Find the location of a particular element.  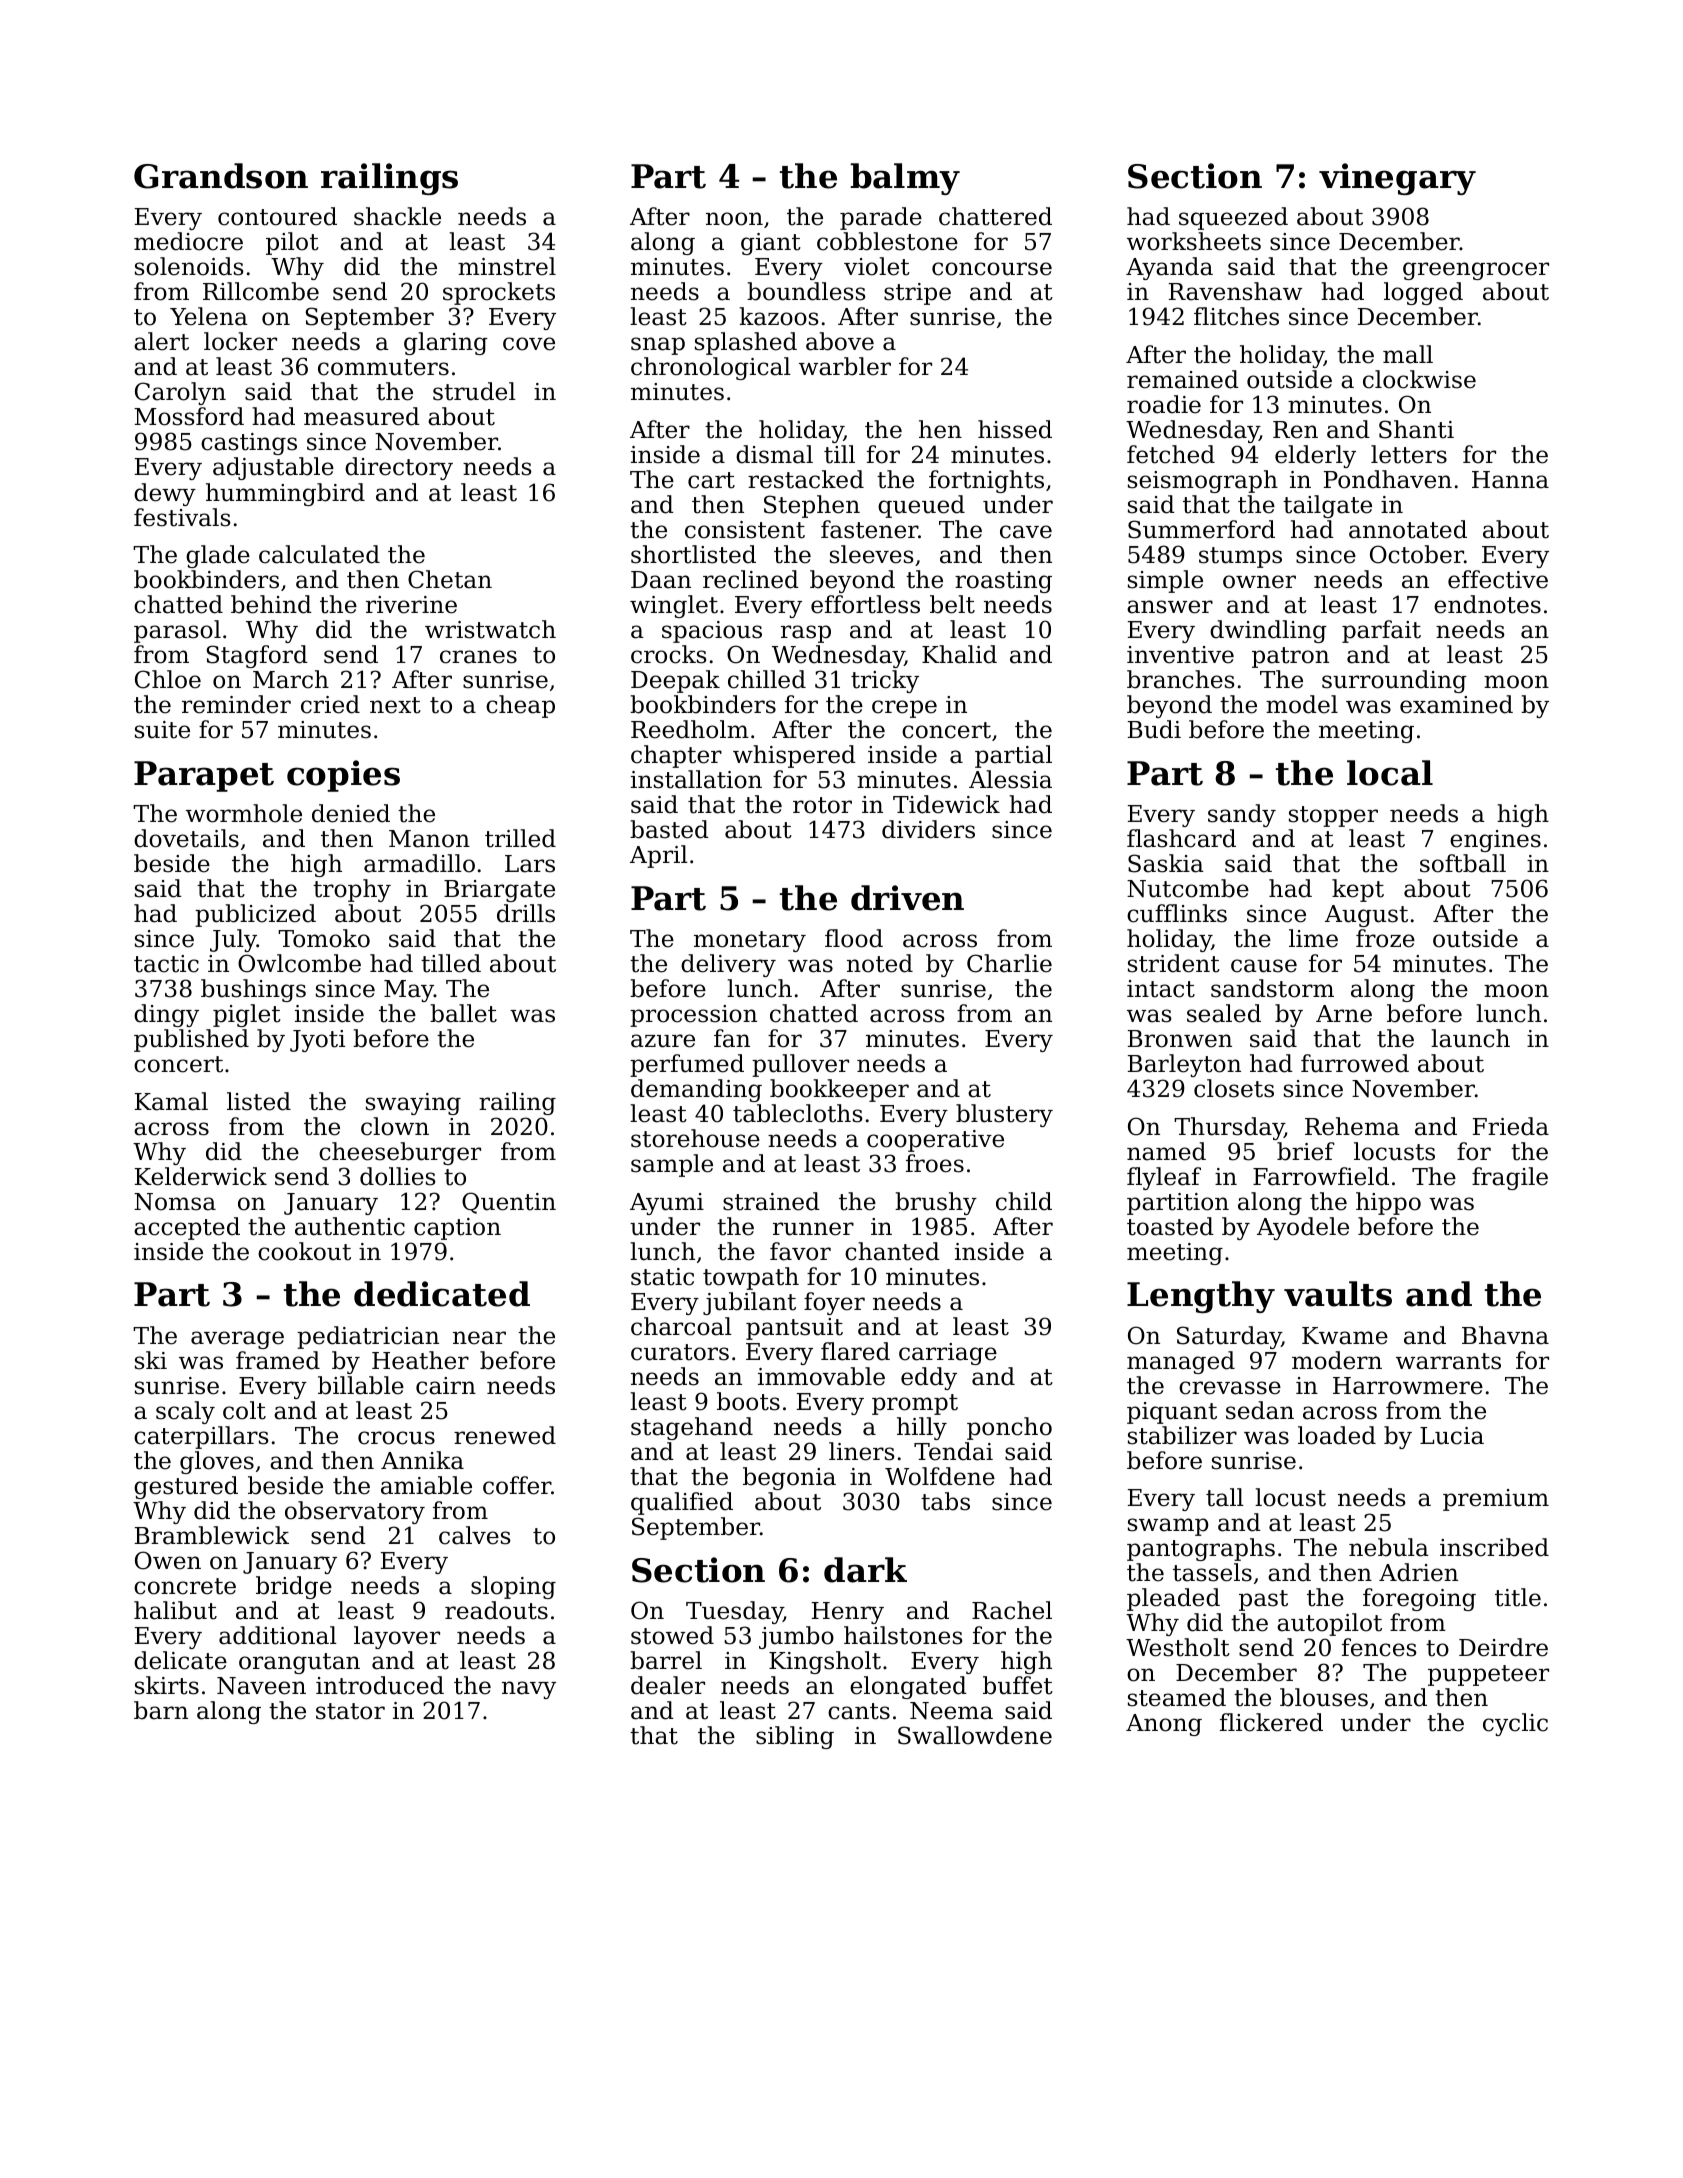

stator is located at coordinates (350, 1711).
